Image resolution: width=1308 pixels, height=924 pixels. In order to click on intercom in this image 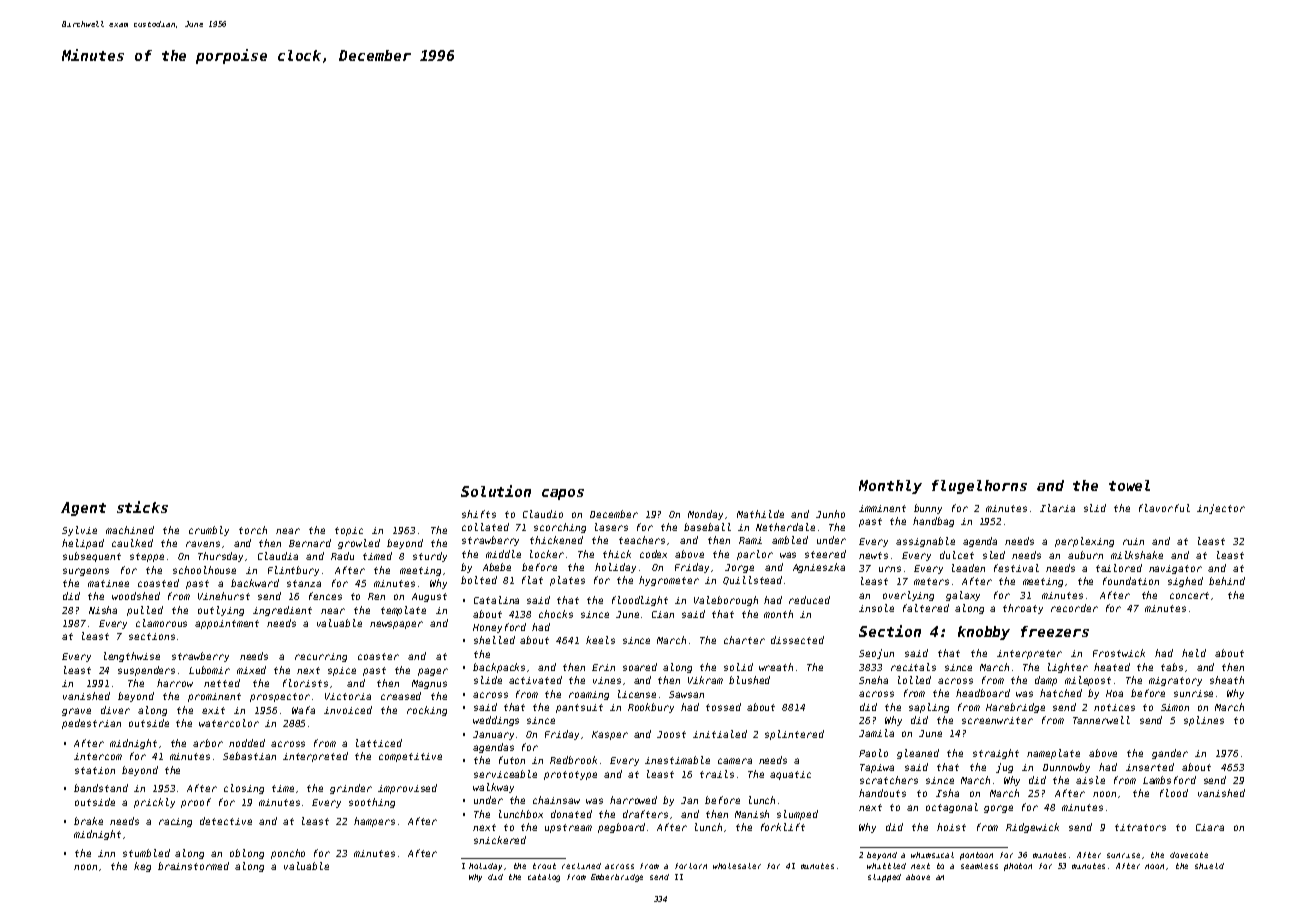, I will do `click(98, 756)`.
